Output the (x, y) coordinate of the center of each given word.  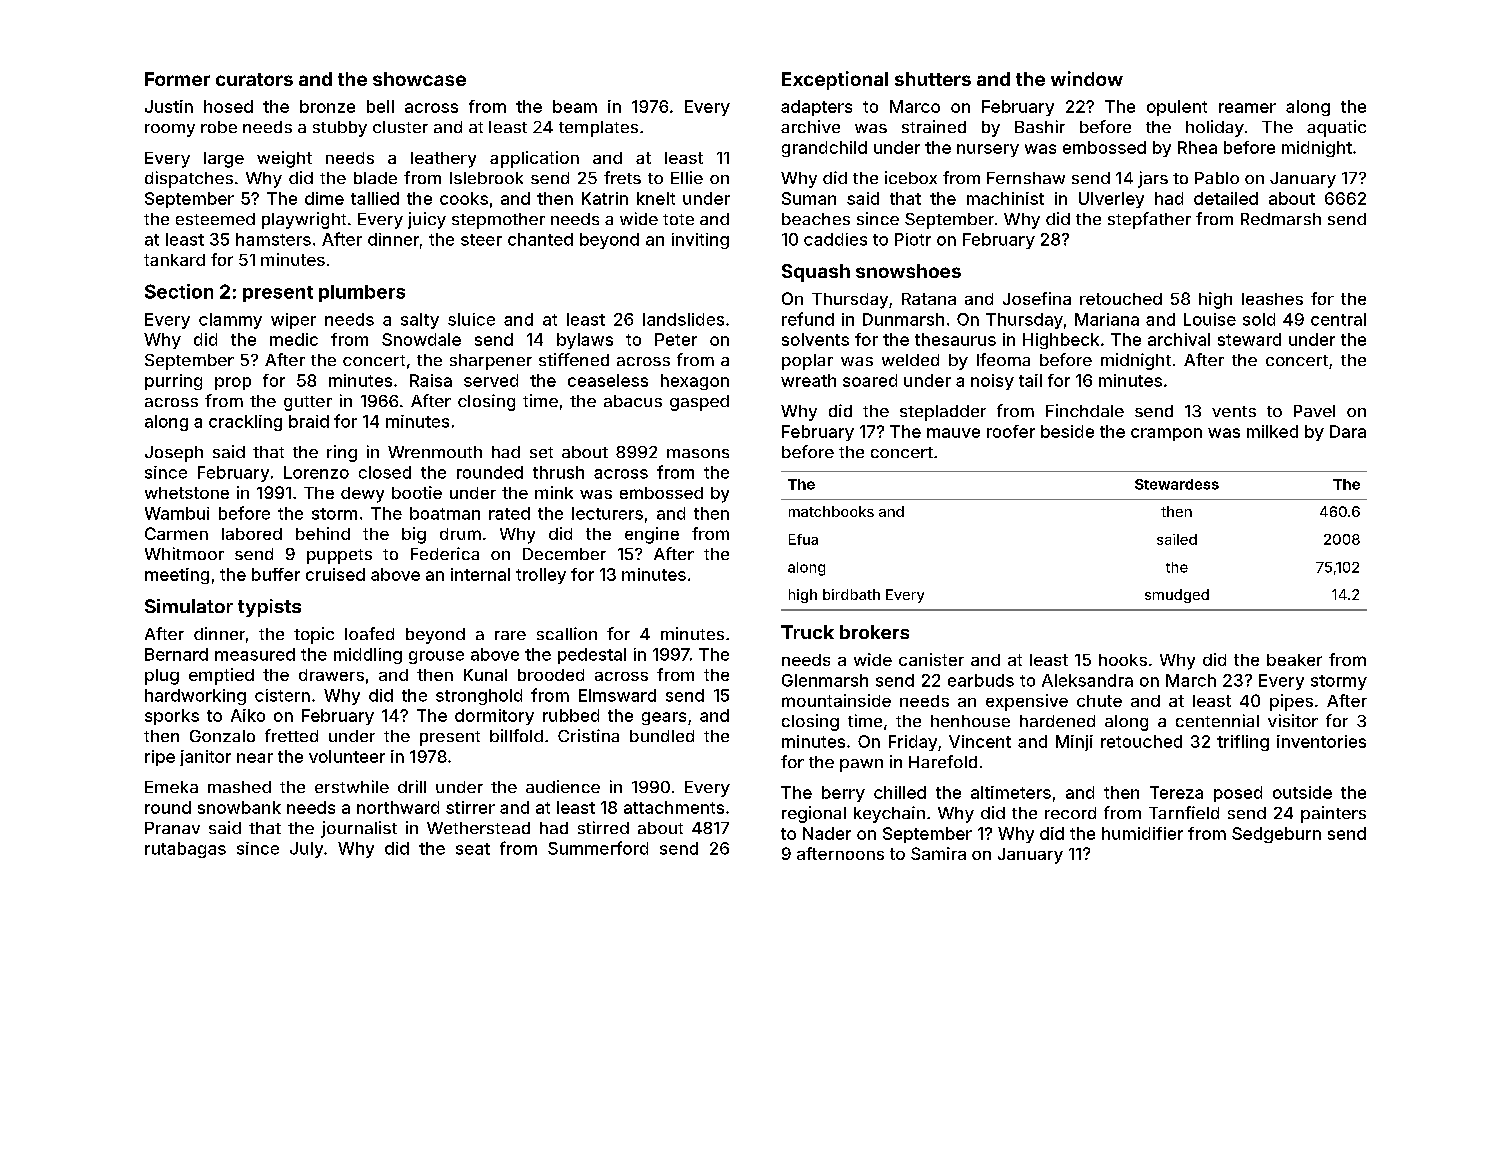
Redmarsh (1281, 219)
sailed (1177, 539)
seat (473, 849)
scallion (567, 633)
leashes (1272, 299)
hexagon (695, 382)
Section (179, 291)
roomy (170, 130)
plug (162, 677)
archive (810, 126)
